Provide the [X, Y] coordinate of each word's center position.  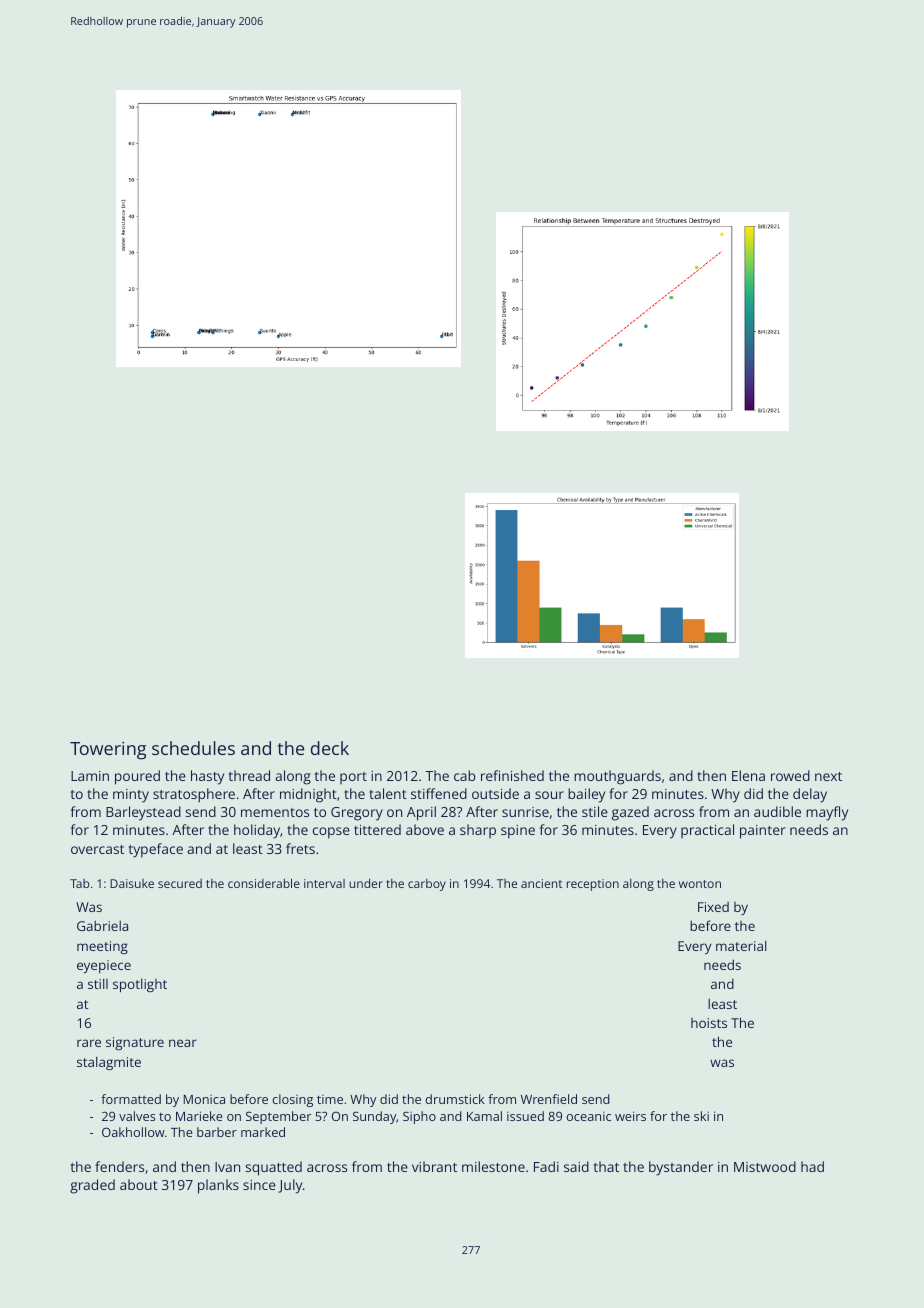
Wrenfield [549, 1099]
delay [810, 795]
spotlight [140, 985]
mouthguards [617, 777]
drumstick [455, 1099]
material [741, 945]
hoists [709, 1023]
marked [263, 1132]
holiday [257, 831]
